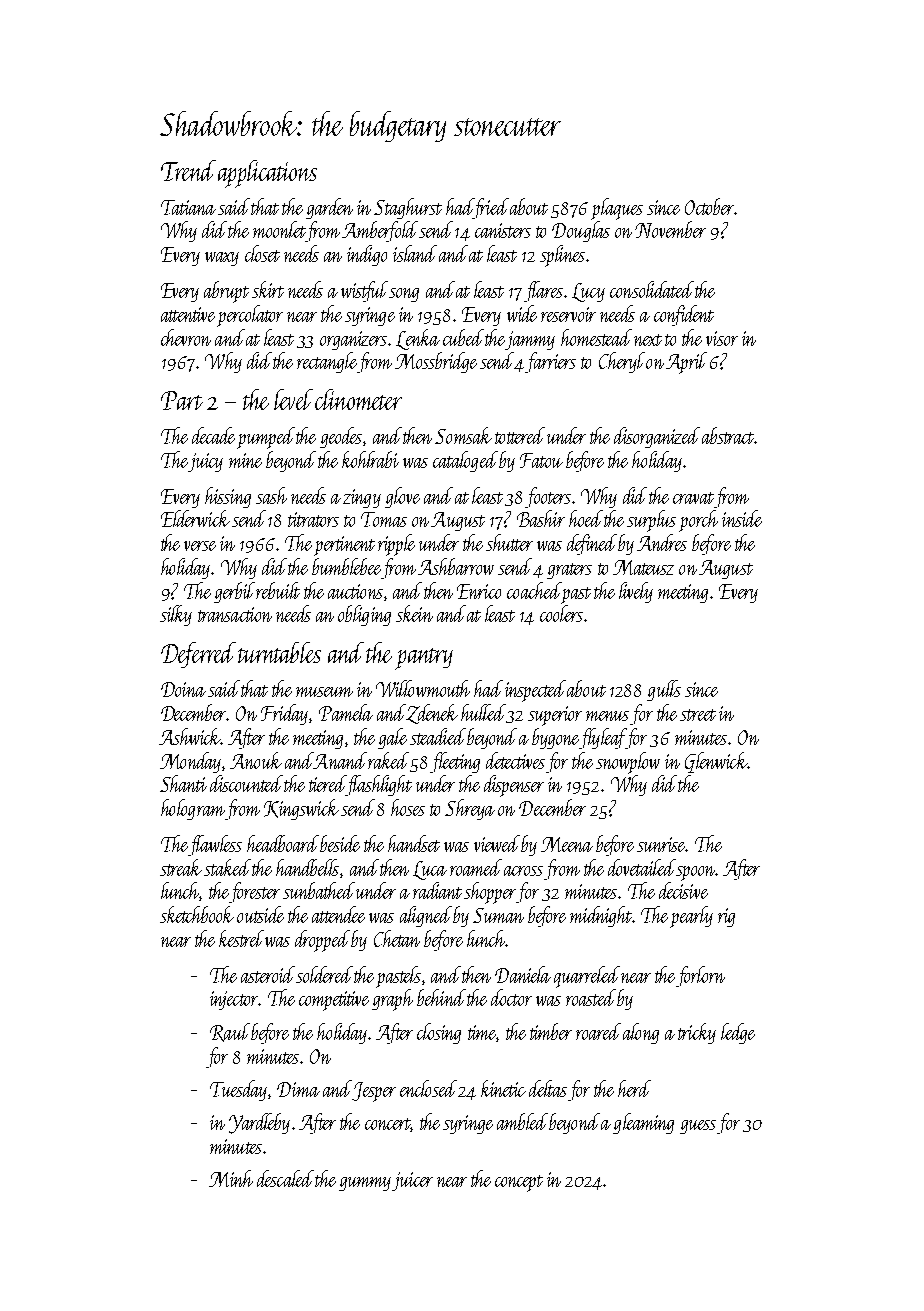  I want to click on along, so click(641, 1033).
